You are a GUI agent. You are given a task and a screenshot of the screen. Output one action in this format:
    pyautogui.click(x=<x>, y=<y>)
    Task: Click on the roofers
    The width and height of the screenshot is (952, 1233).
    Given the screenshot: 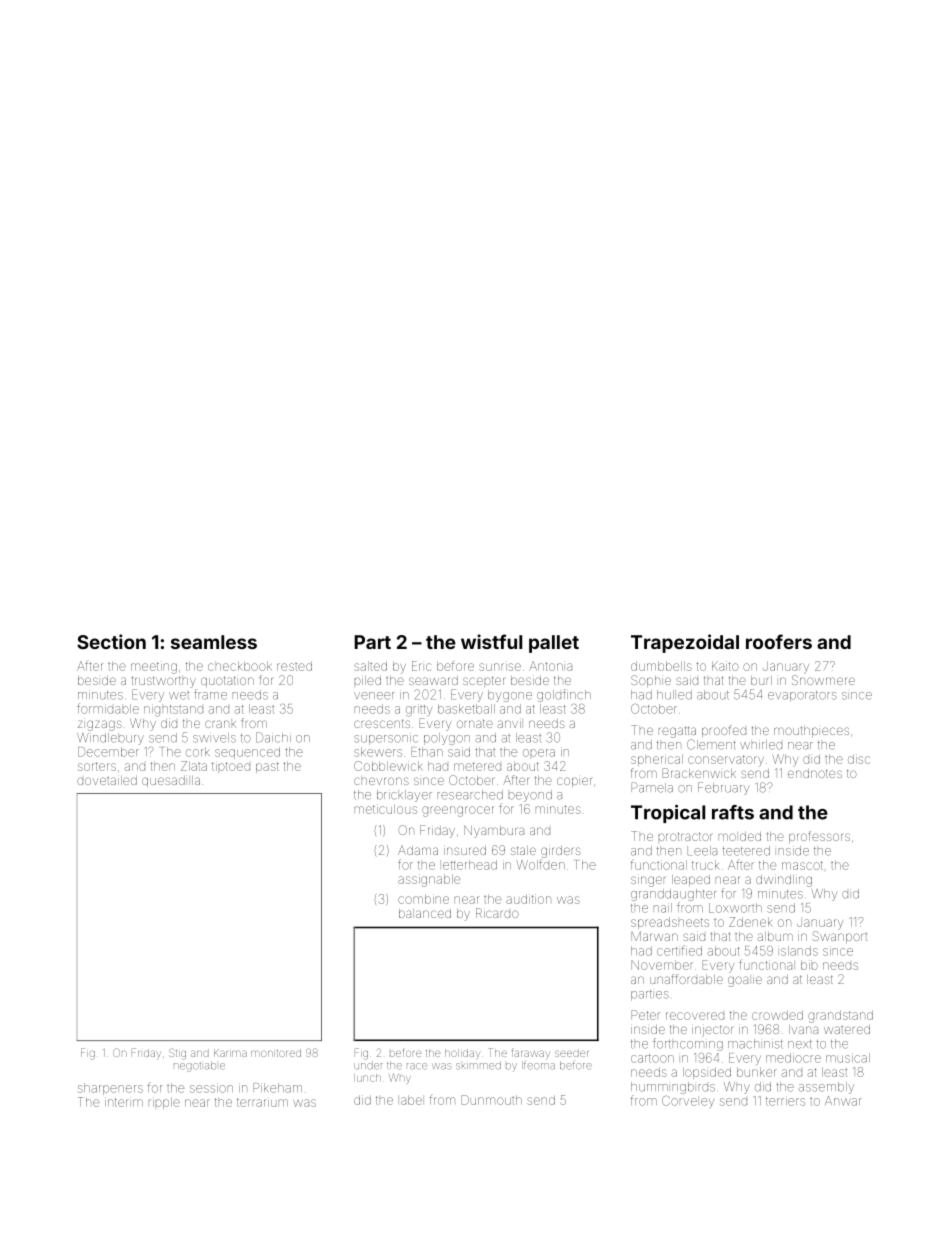 What is the action you would take?
    pyautogui.click(x=779, y=641)
